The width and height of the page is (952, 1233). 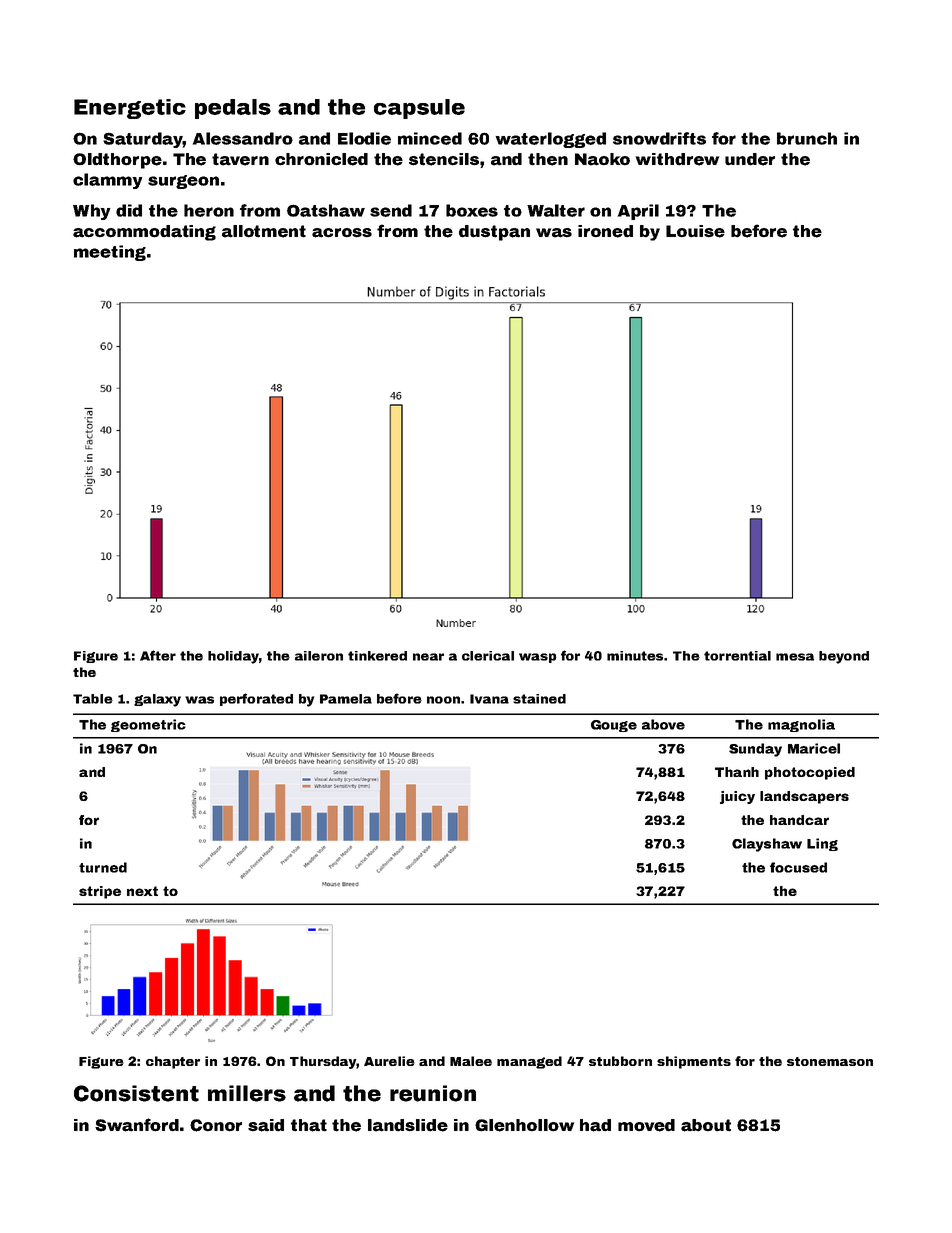 I want to click on Consistent, so click(x=136, y=1093).
